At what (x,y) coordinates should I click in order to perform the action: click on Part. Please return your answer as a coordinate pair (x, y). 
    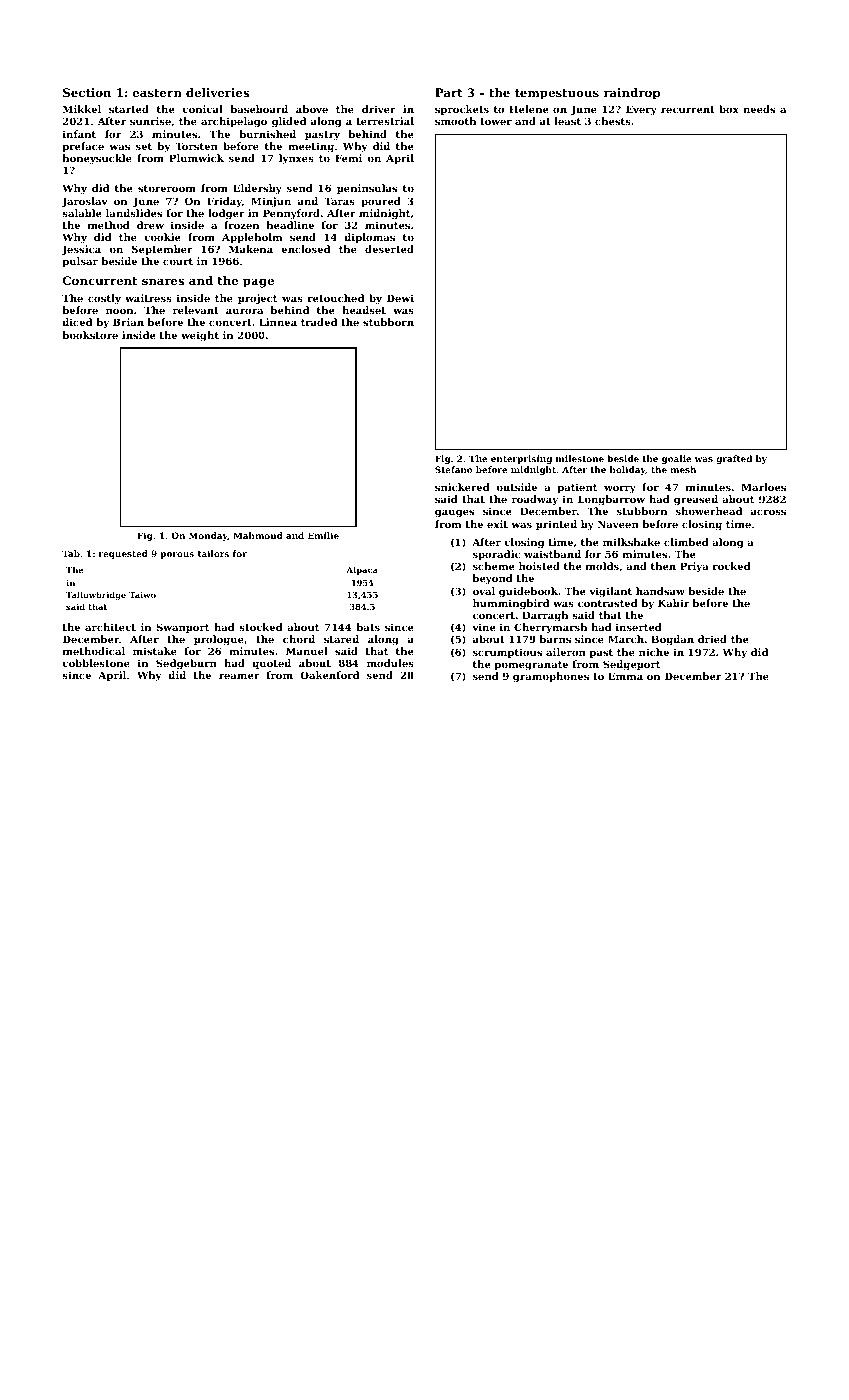
    Looking at the image, I should click on (449, 92).
